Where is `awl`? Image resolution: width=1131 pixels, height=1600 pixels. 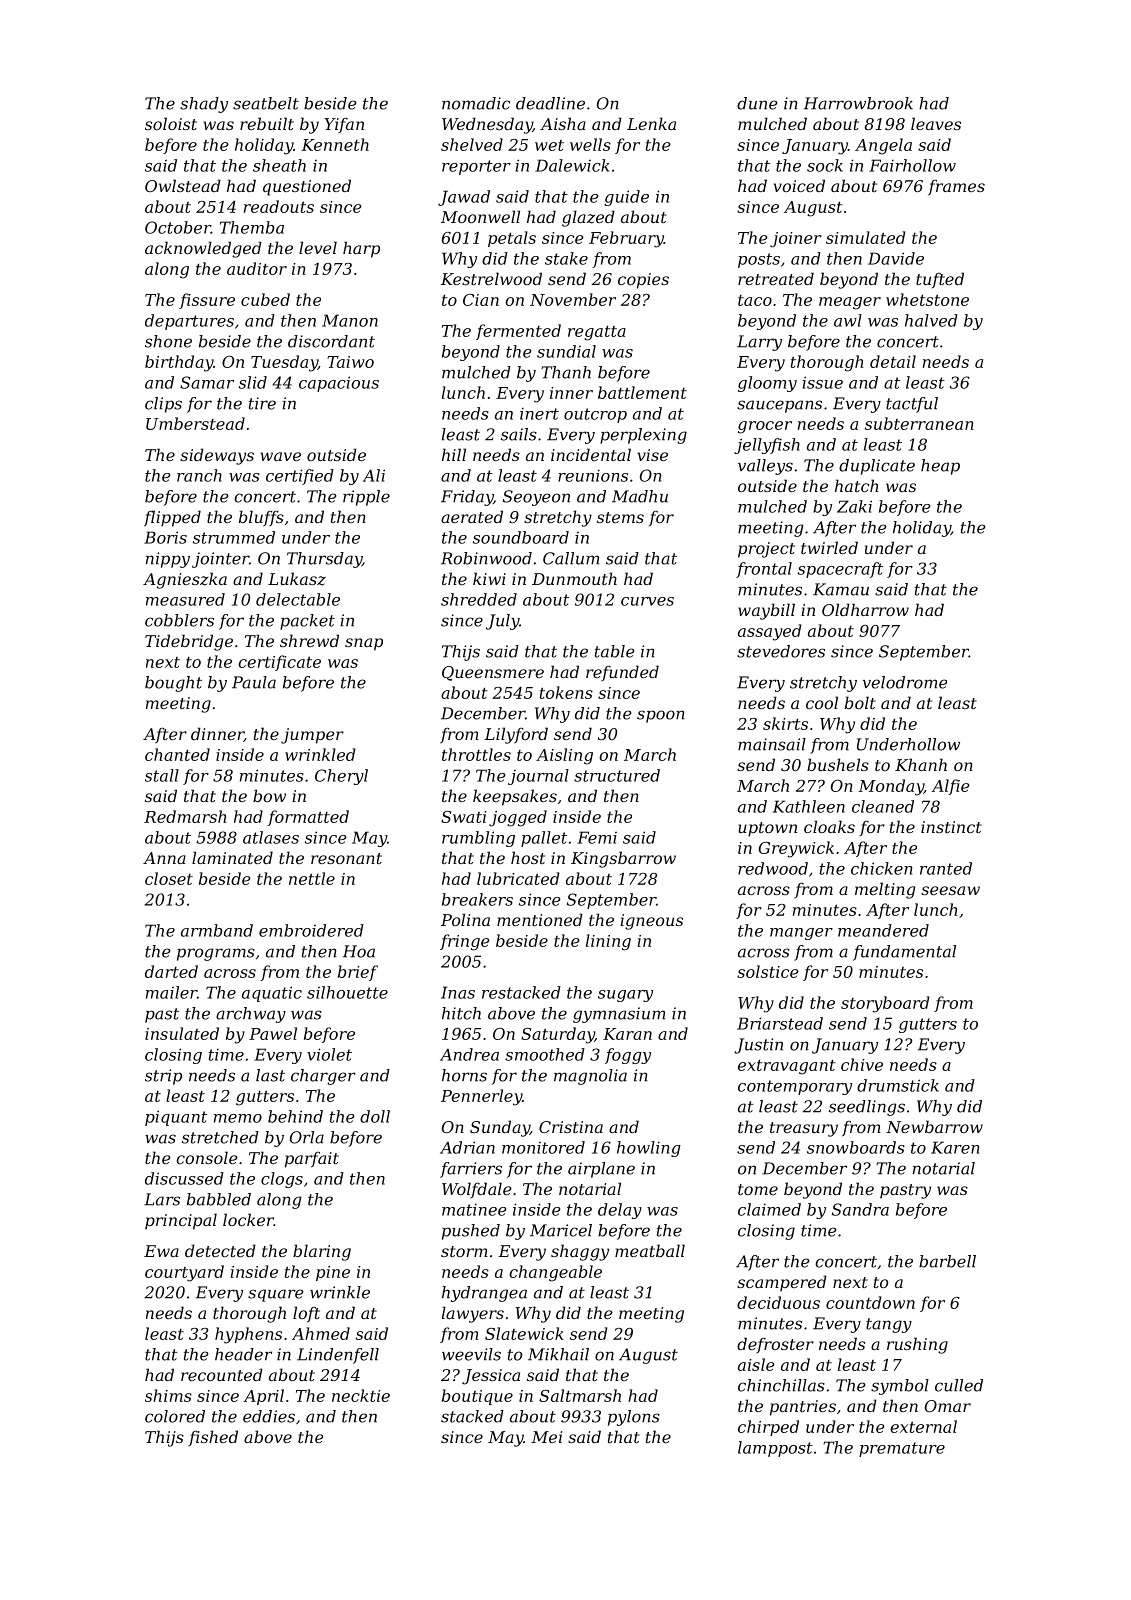
awl is located at coordinates (848, 320).
